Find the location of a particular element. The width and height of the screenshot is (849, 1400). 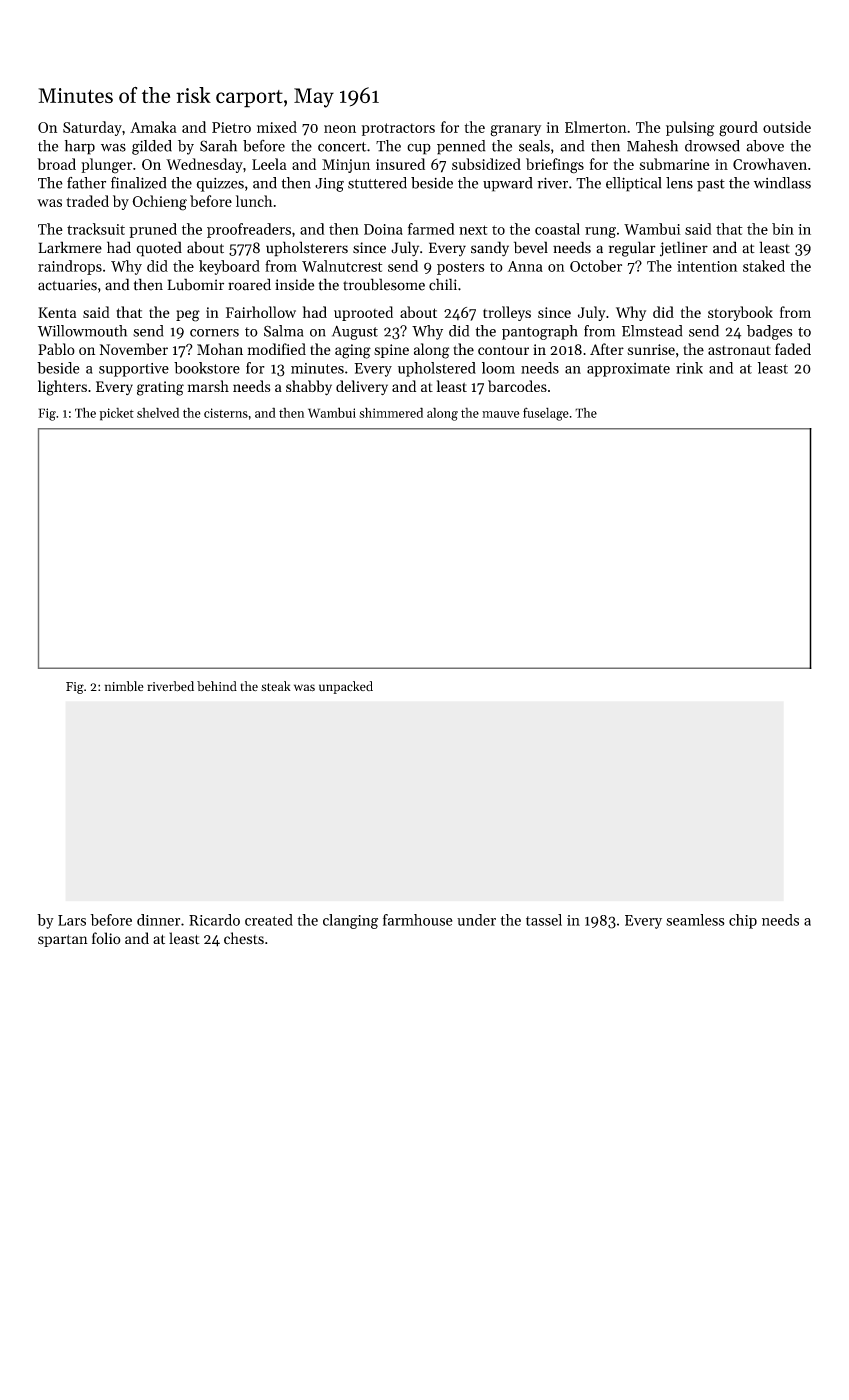

rink is located at coordinates (689, 368).
